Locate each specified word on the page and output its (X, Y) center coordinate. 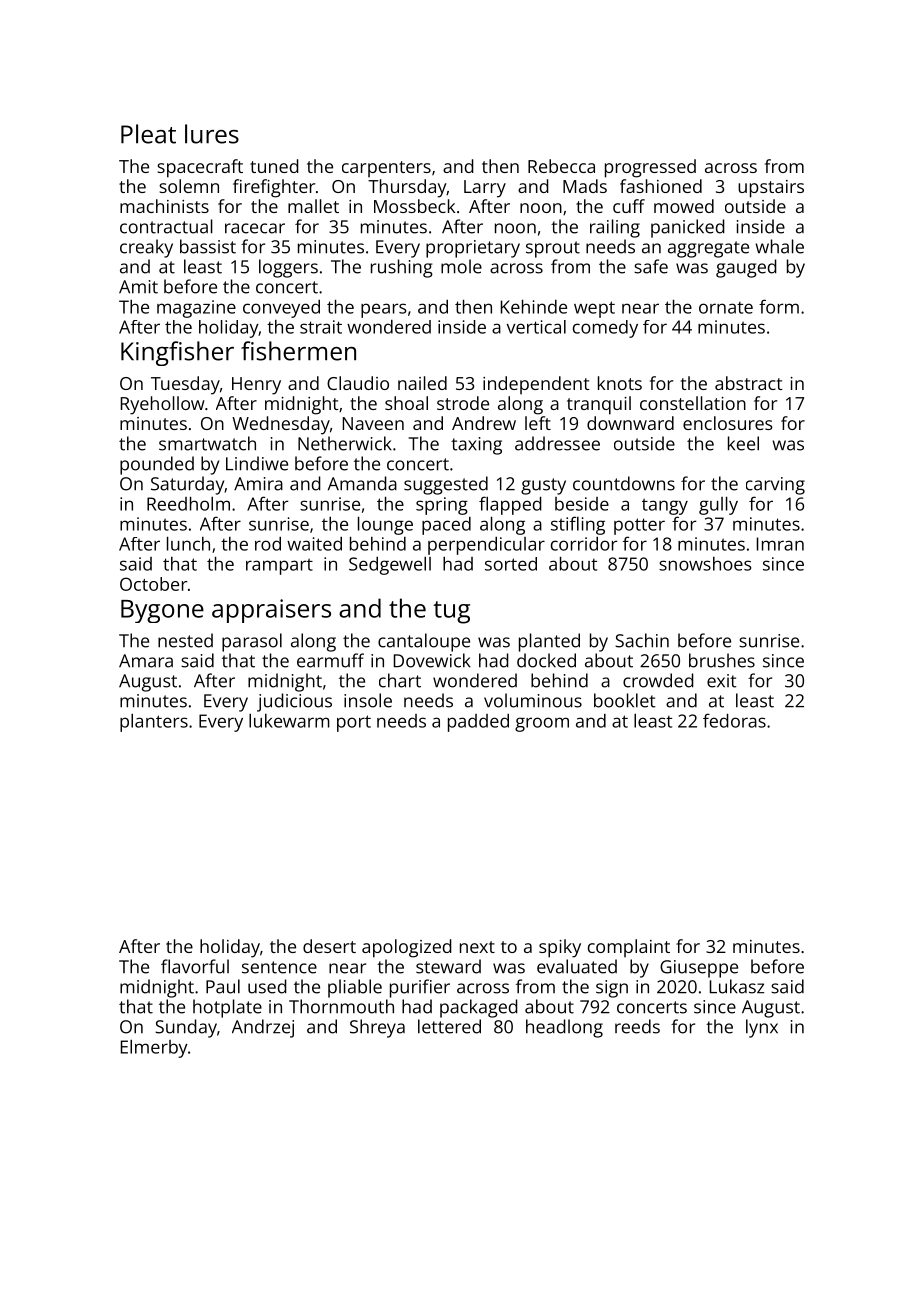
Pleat (148, 134)
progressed (650, 168)
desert (329, 946)
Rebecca (561, 166)
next (477, 947)
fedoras (734, 720)
